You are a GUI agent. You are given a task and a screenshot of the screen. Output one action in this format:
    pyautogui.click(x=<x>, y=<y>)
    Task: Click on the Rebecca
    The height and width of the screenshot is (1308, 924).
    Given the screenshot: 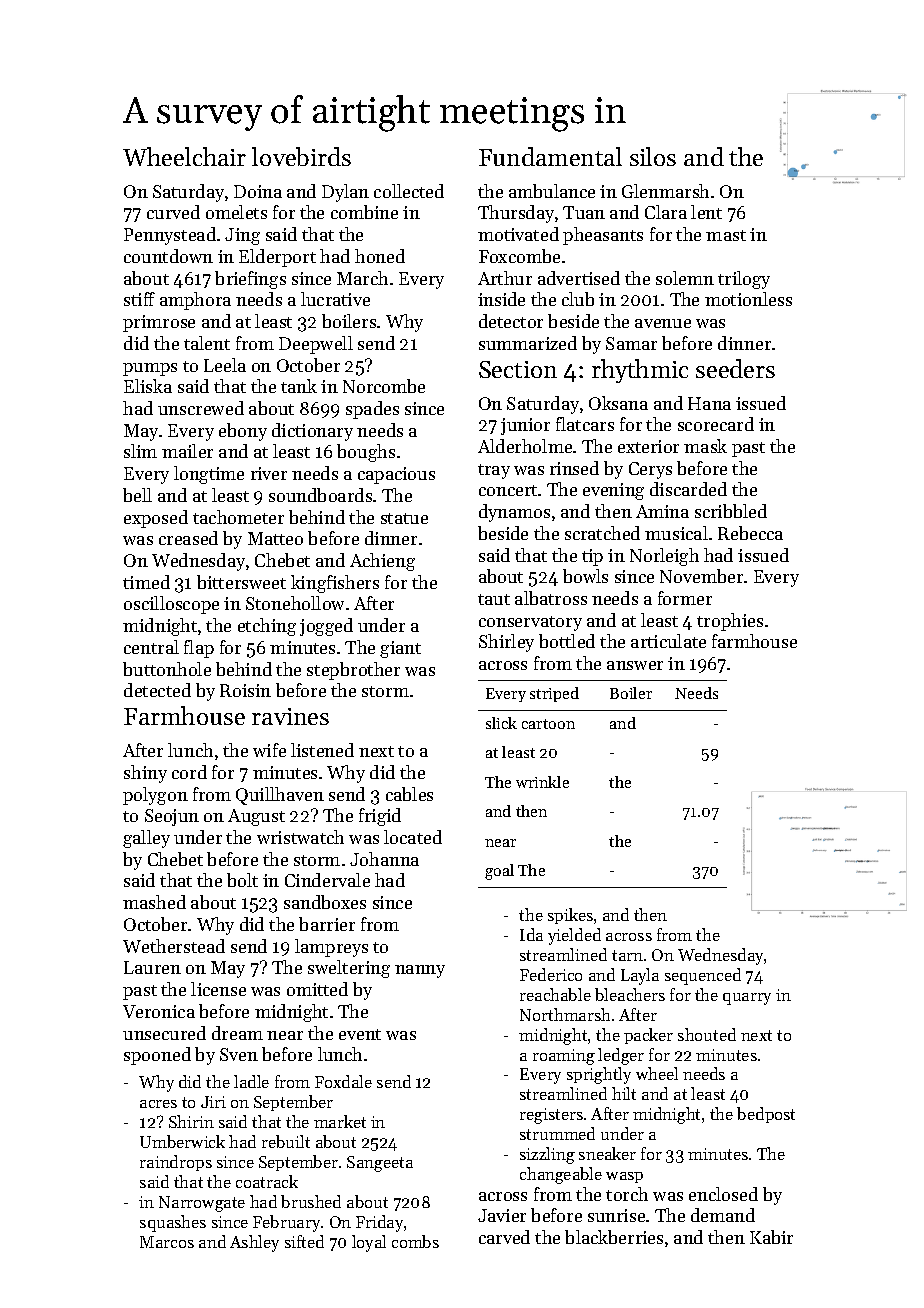 What is the action you would take?
    pyautogui.click(x=750, y=533)
